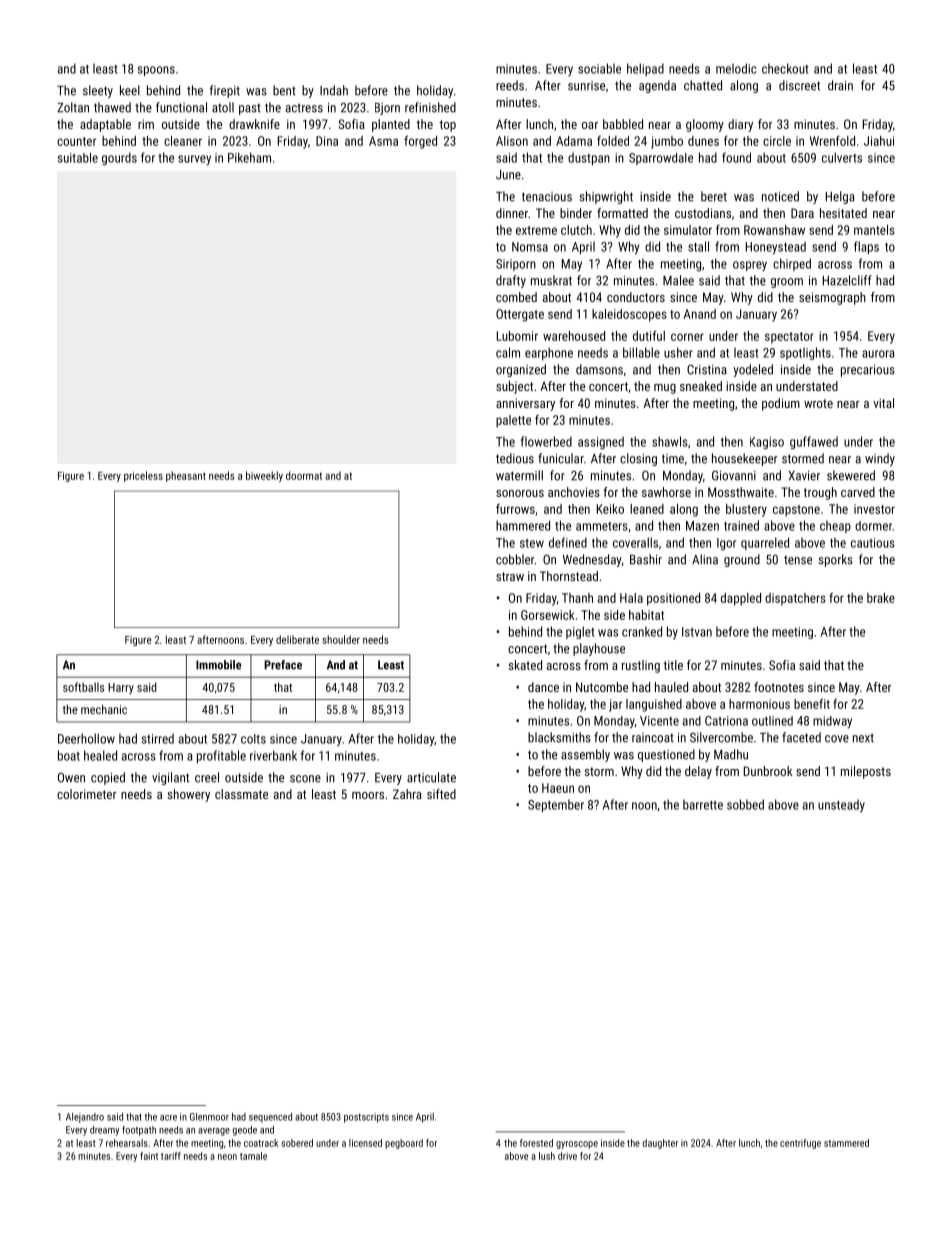 The image size is (952, 1233). Describe the element at coordinates (701, 386) in the page. I see `sneaked` at that location.
